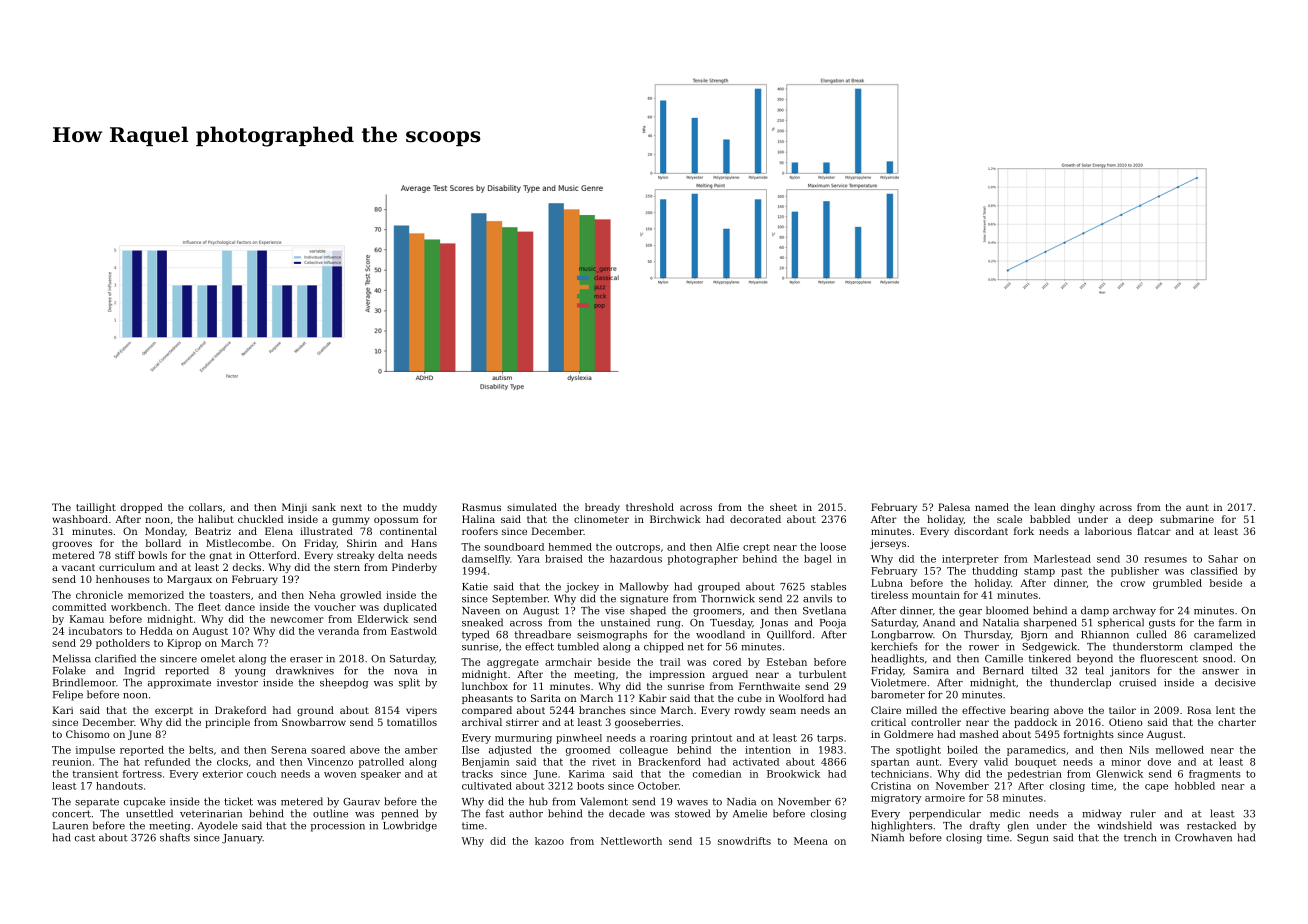  What do you see at coordinates (627, 813) in the page?
I see `decade` at bounding box center [627, 813].
